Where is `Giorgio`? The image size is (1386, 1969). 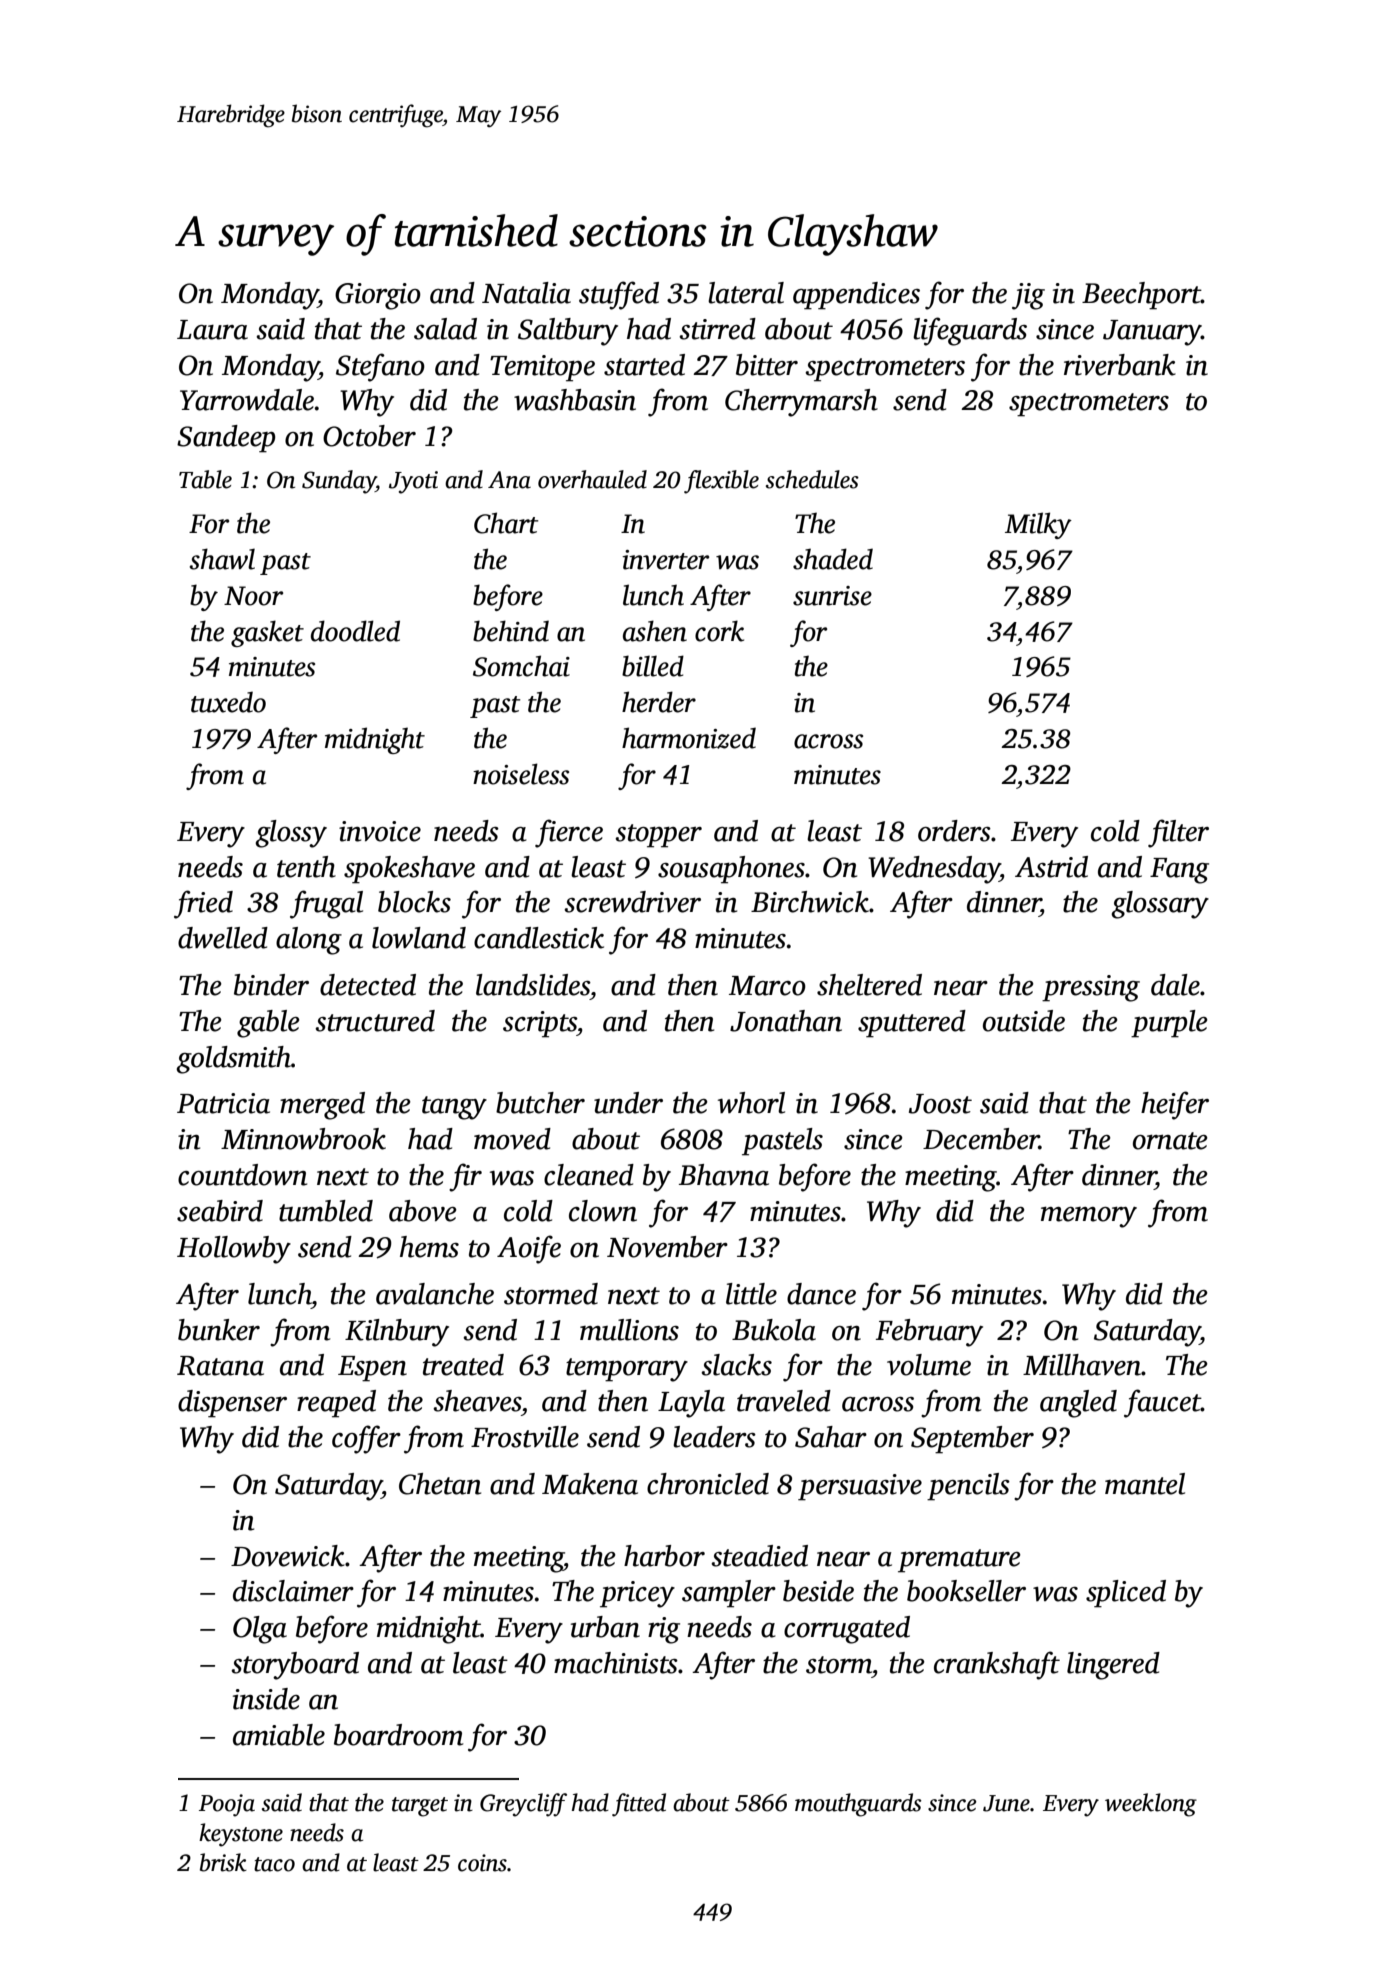
Giorgio is located at coordinates (378, 296).
